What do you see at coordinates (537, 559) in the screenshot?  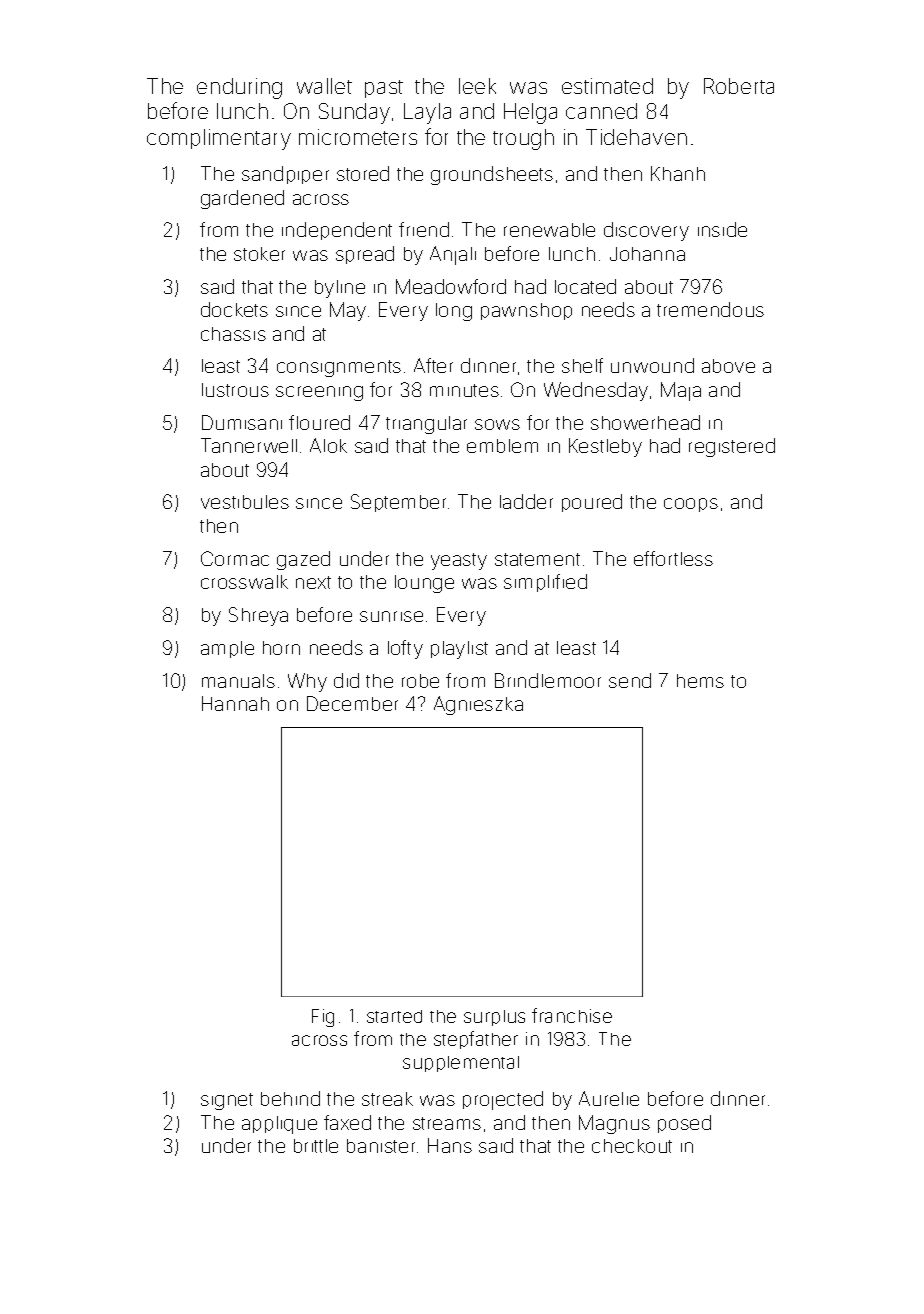 I see `statement` at bounding box center [537, 559].
